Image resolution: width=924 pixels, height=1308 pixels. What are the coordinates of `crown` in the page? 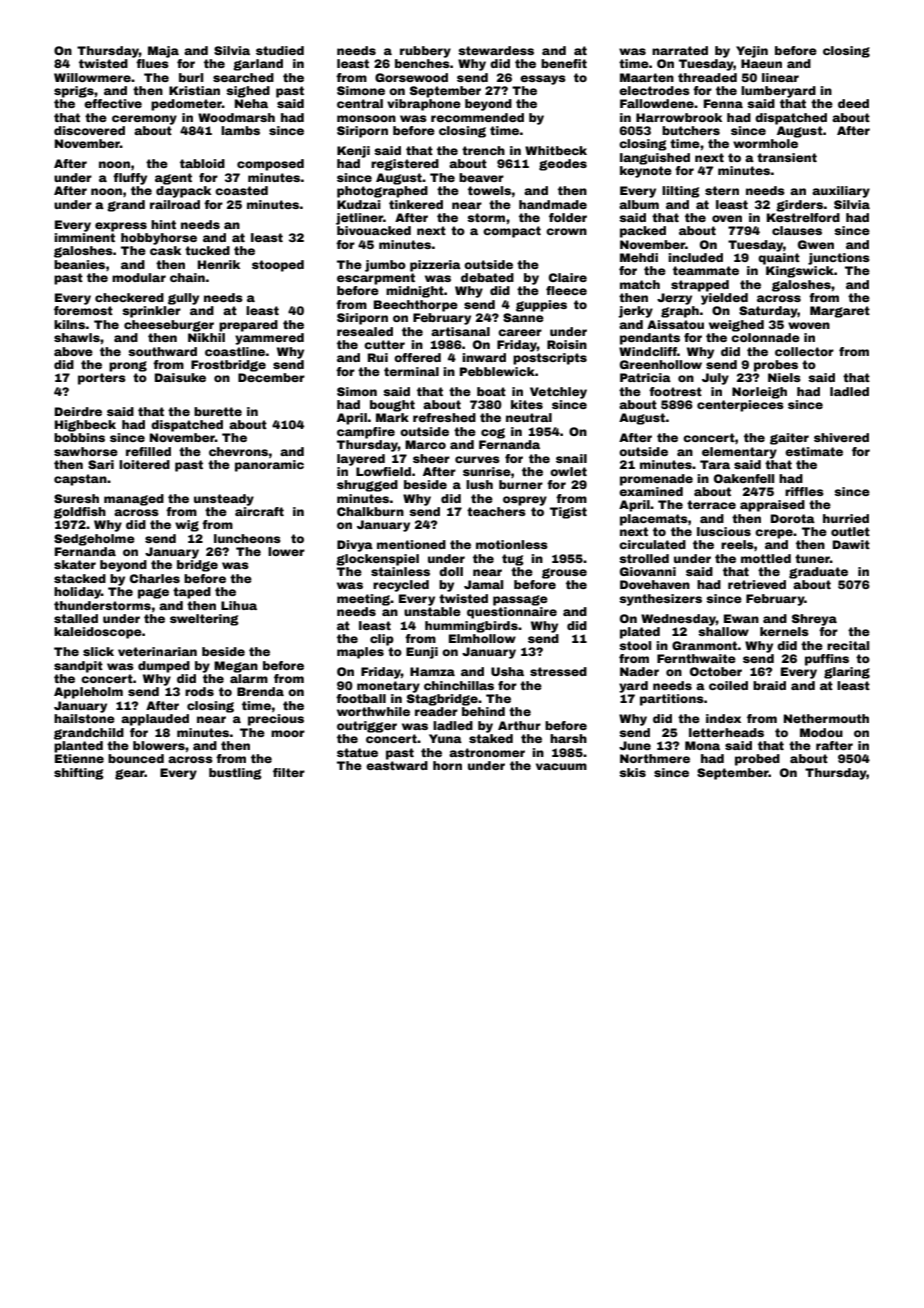 It's located at (566, 231).
